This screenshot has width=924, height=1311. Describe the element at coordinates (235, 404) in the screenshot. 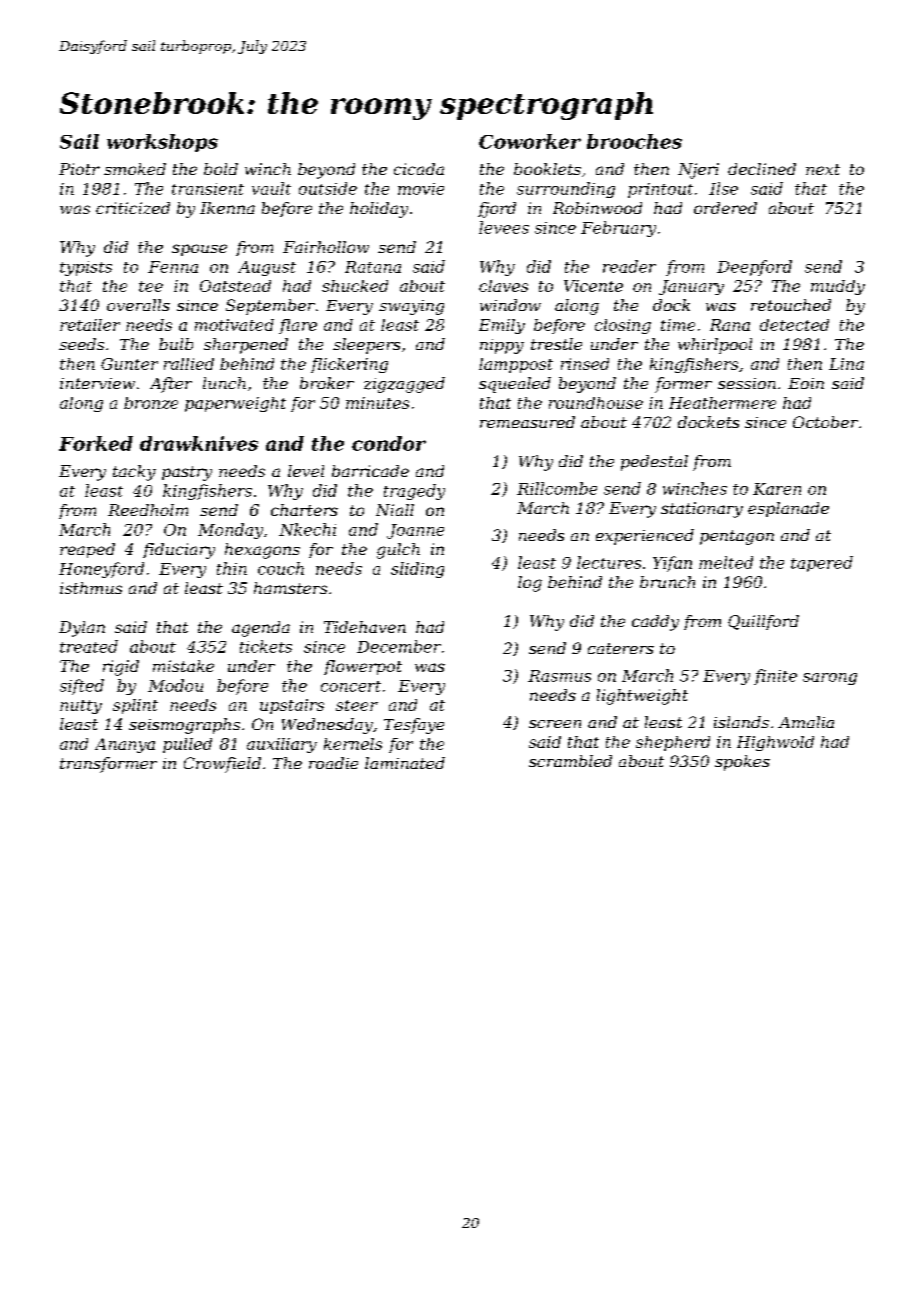

I see `paperweight` at that location.
